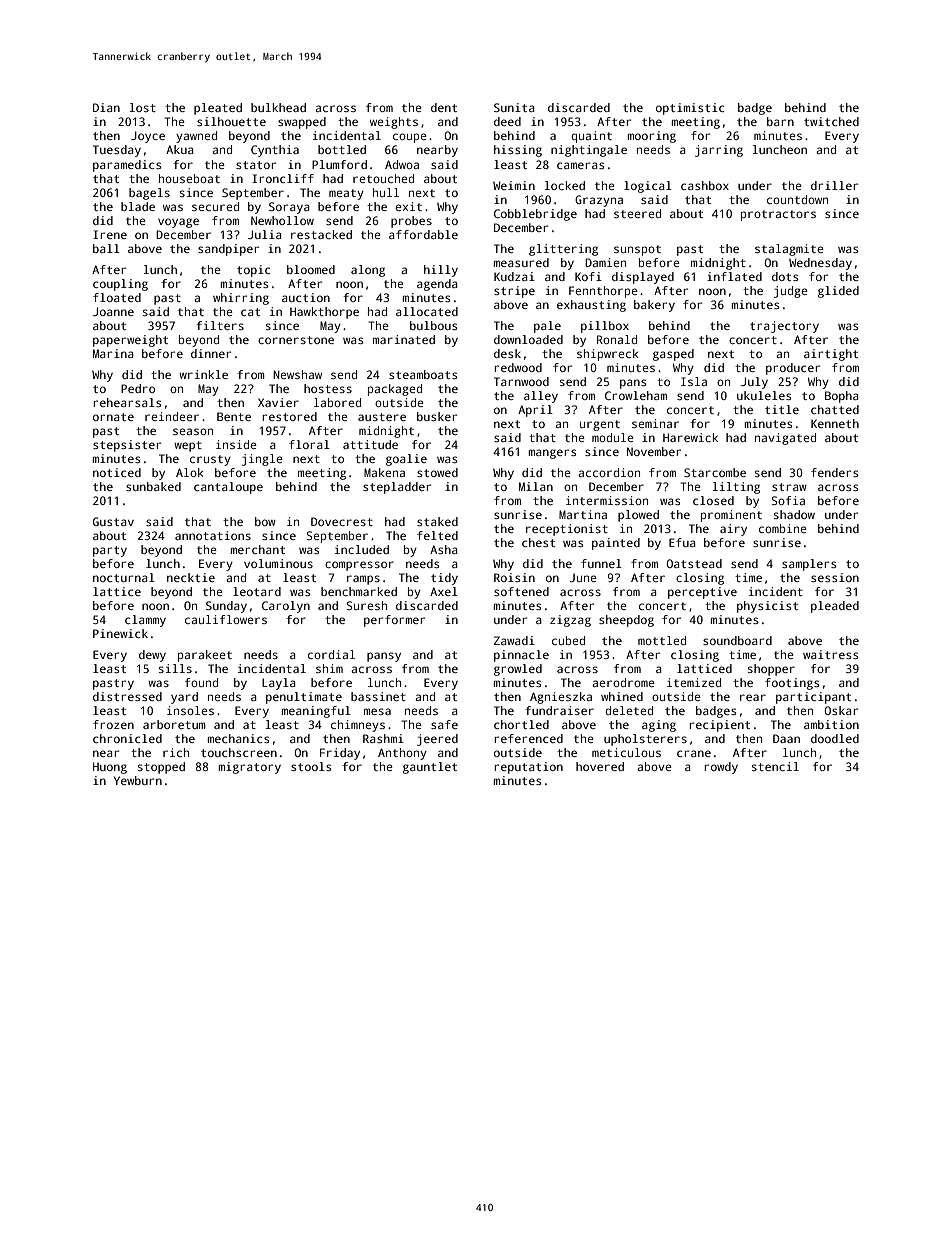 The height and width of the document is (1233, 952). Describe the element at coordinates (359, 591) in the document. I see `benchmarked` at that location.
